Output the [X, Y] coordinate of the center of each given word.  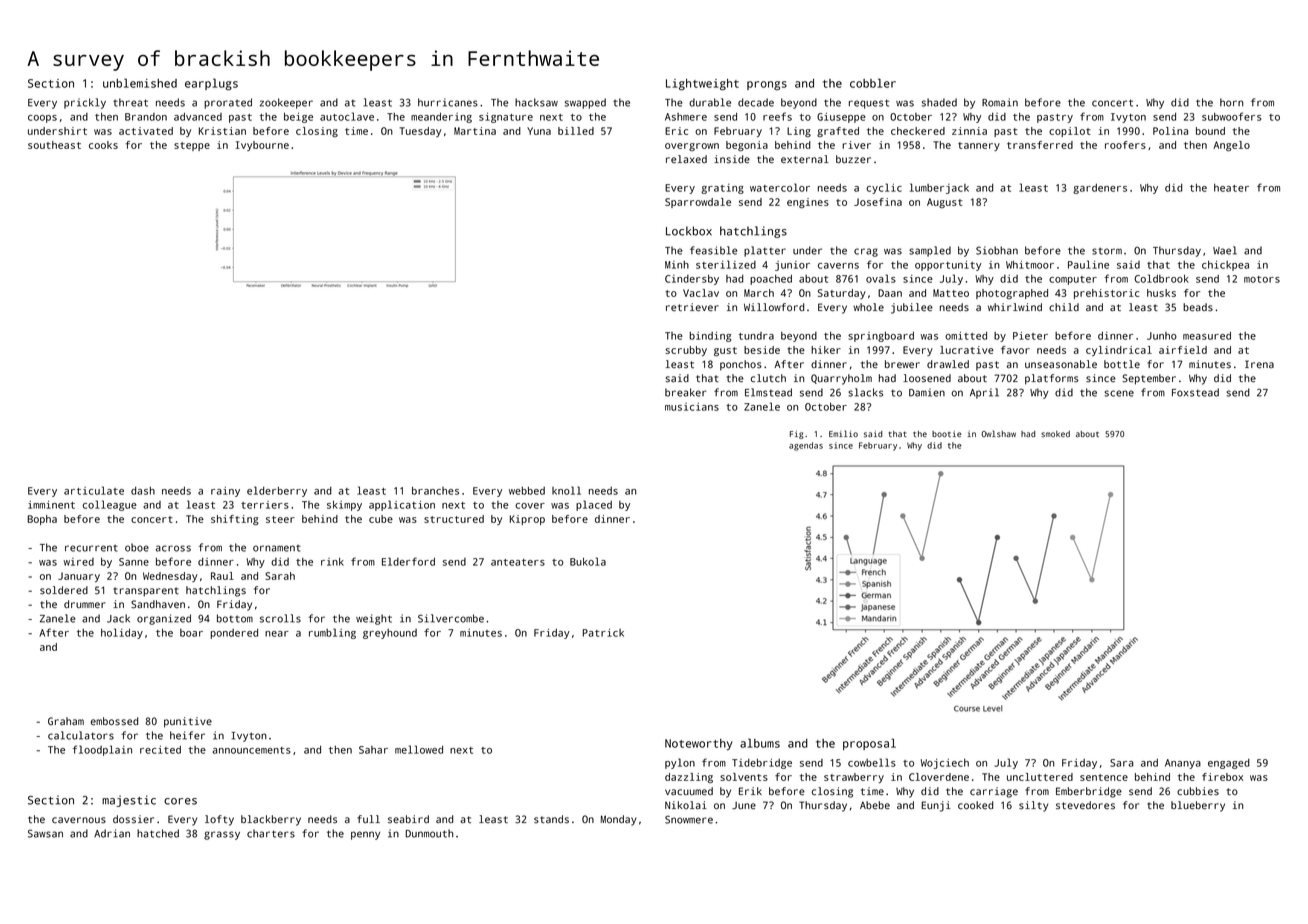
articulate [94, 490]
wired [79, 562]
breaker [686, 392]
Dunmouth [429, 833]
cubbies [1198, 791]
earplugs [211, 84]
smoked [1055, 434]
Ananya [1183, 764]
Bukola [588, 561]
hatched [158, 833]
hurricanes [448, 102]
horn [1231, 102]
